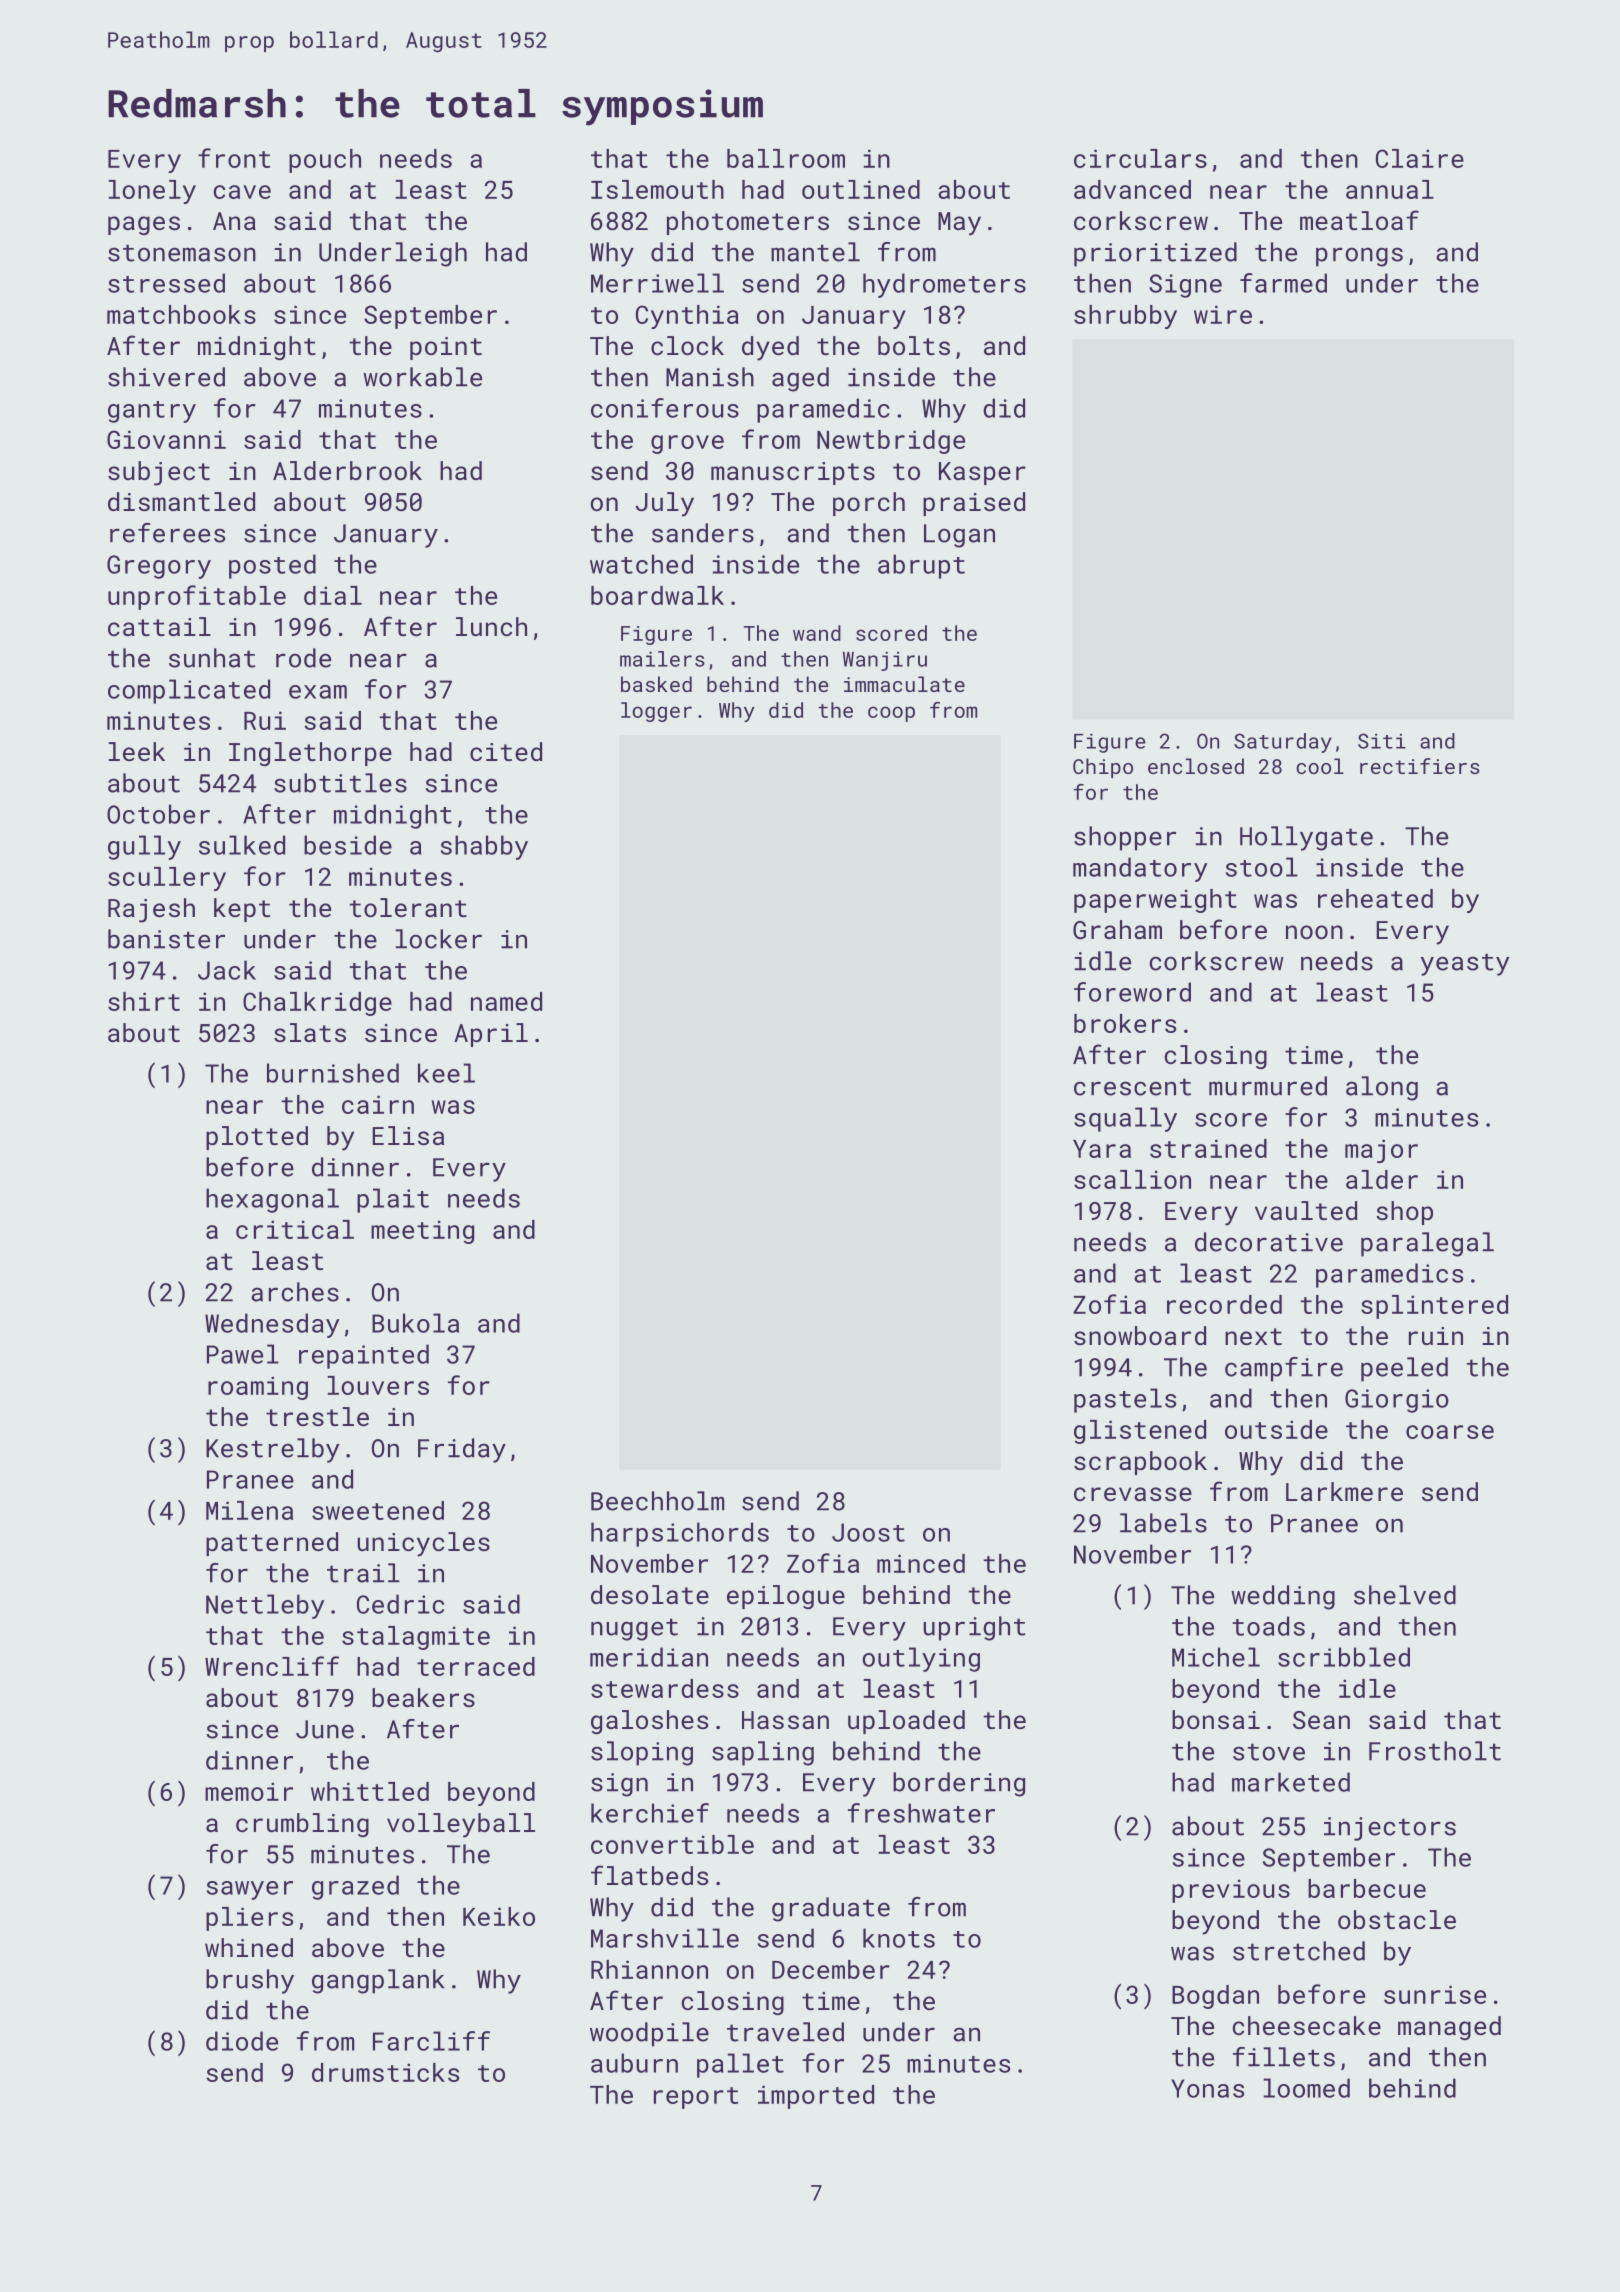 This screenshot has height=2292, width=1620. What do you see at coordinates (1132, 1087) in the screenshot?
I see `crescent` at bounding box center [1132, 1087].
